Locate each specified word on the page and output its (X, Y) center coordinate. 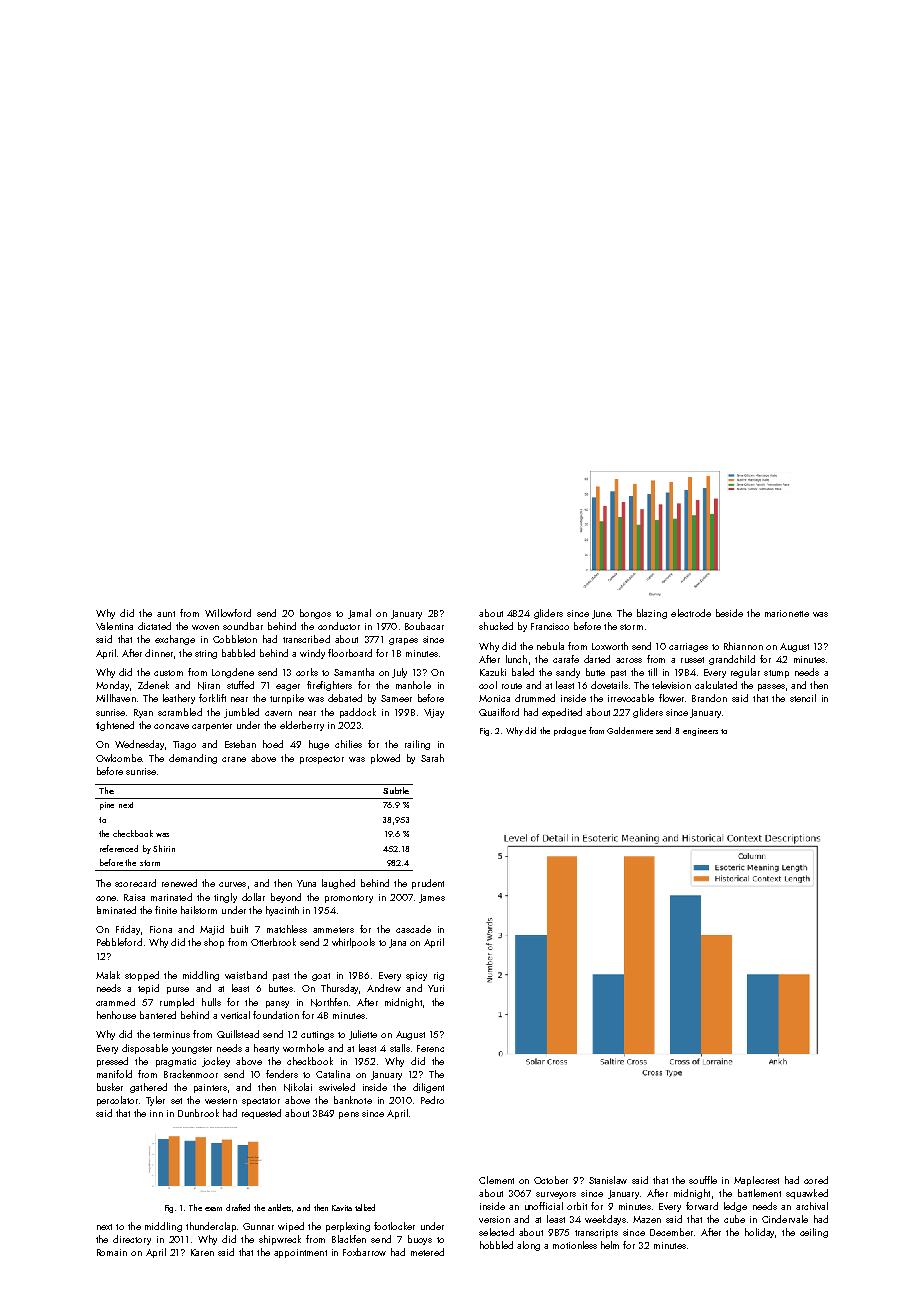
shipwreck (280, 1240)
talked (365, 1207)
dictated (154, 626)
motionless (575, 1245)
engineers (700, 732)
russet (692, 660)
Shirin (164, 848)
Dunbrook (198, 1113)
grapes (403, 641)
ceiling (814, 1233)
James (432, 898)
